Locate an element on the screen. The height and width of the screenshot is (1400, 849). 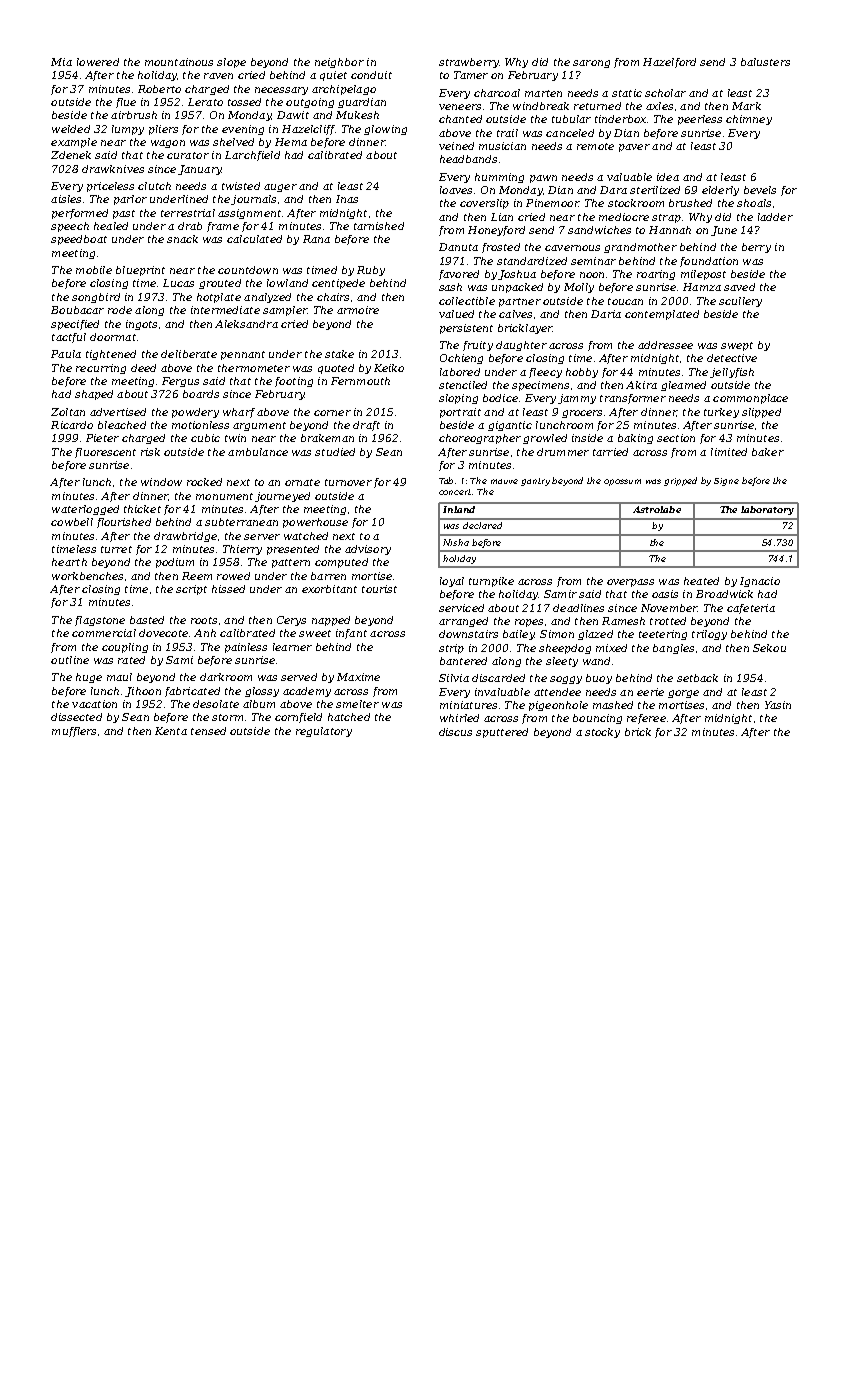
Sekou is located at coordinates (769, 648).
